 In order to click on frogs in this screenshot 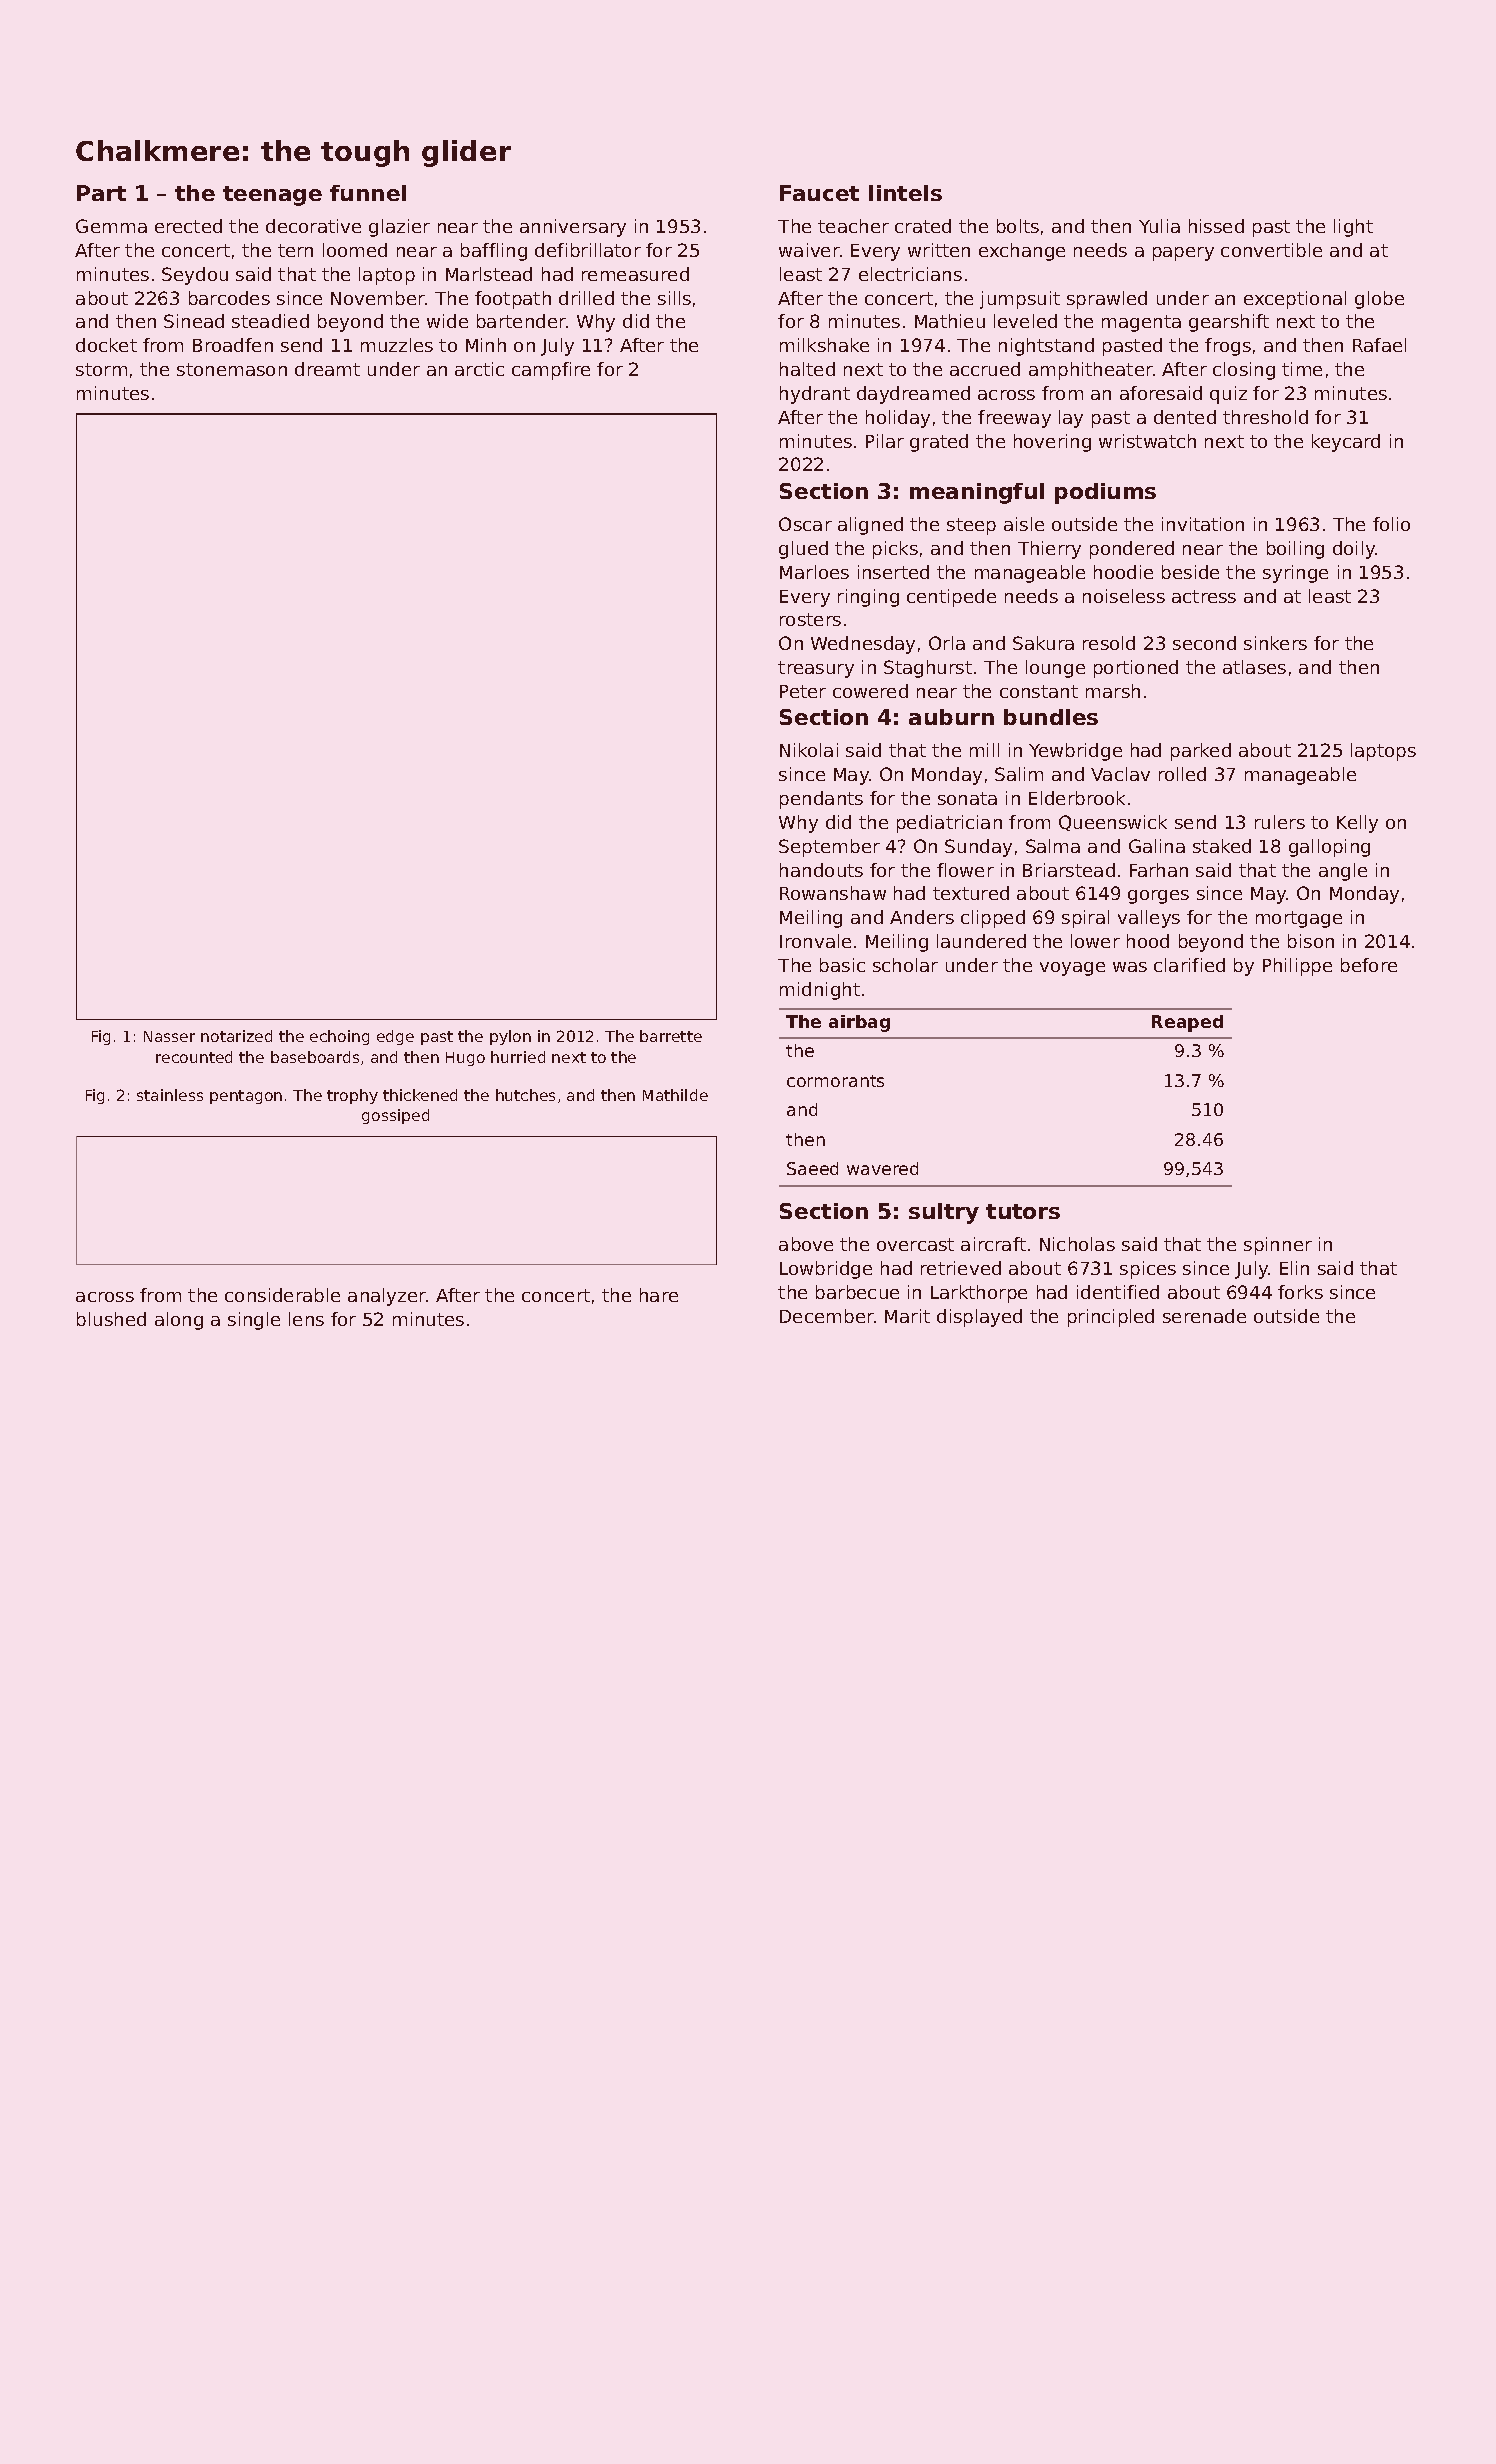, I will do `click(1228, 347)`.
